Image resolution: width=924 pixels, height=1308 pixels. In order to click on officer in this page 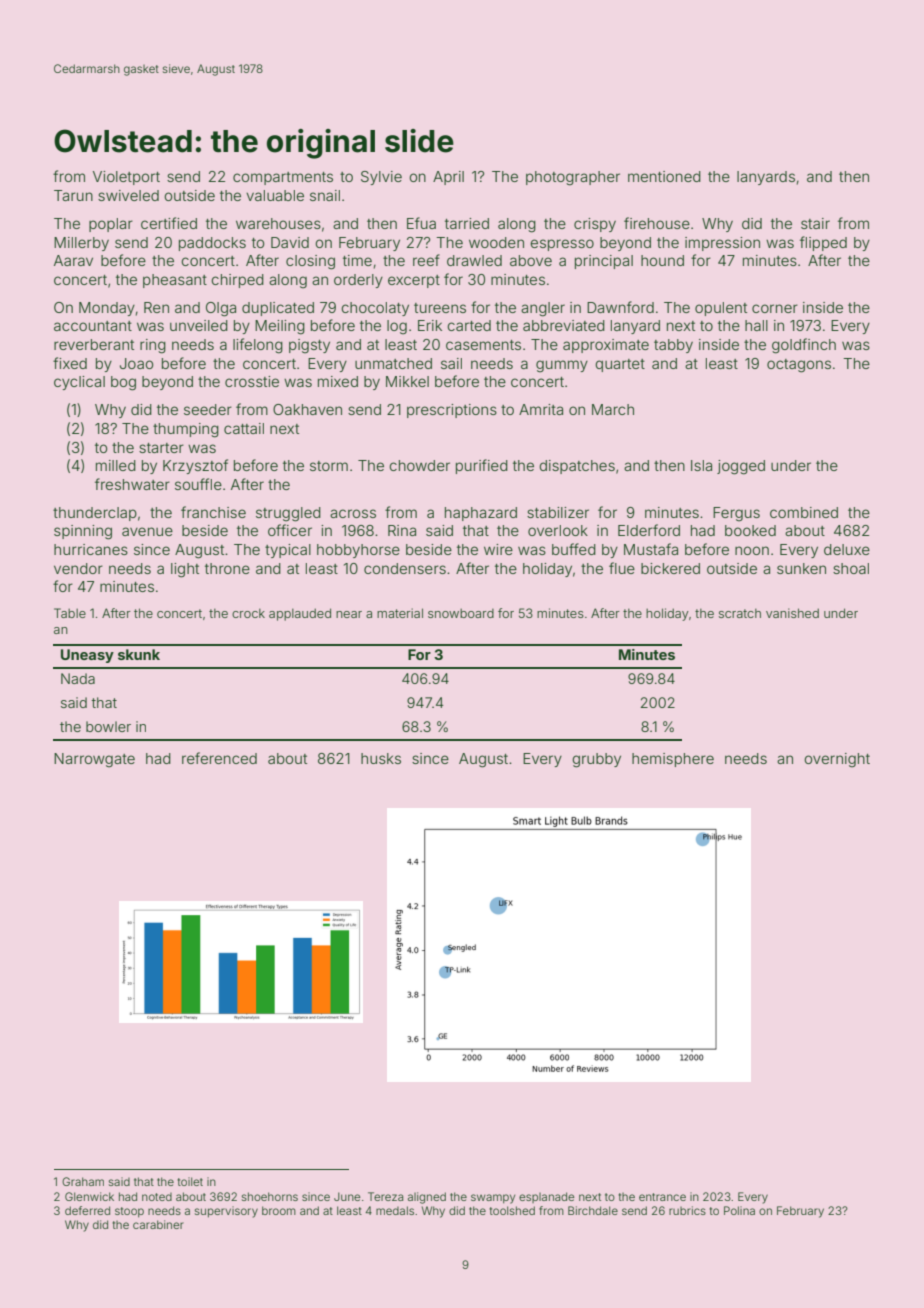, I will do `click(290, 530)`.
